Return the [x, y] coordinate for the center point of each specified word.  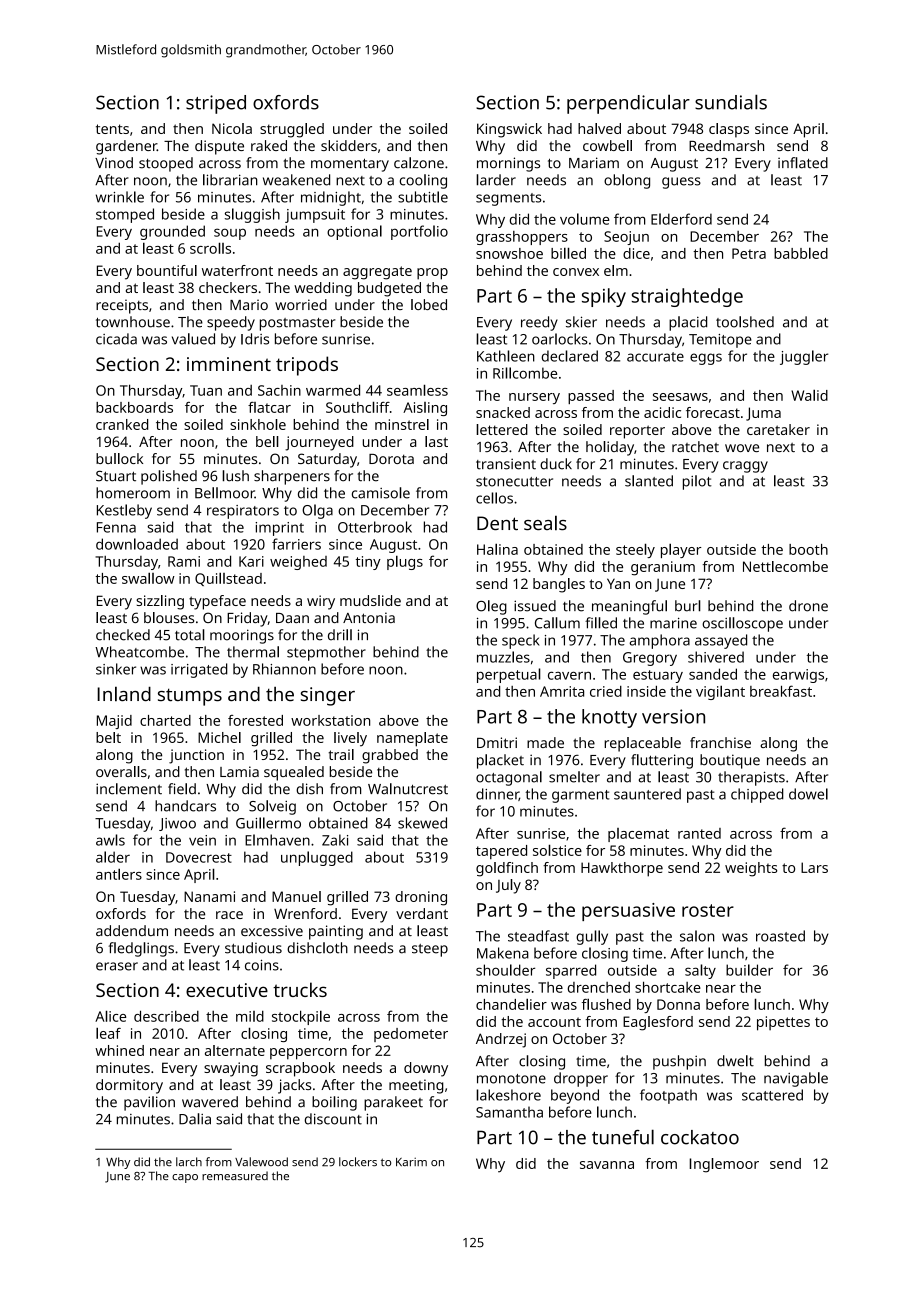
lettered [502, 429]
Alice [110, 1016]
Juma [763, 414]
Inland [124, 694]
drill [340, 635]
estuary [658, 676]
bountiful [167, 270]
